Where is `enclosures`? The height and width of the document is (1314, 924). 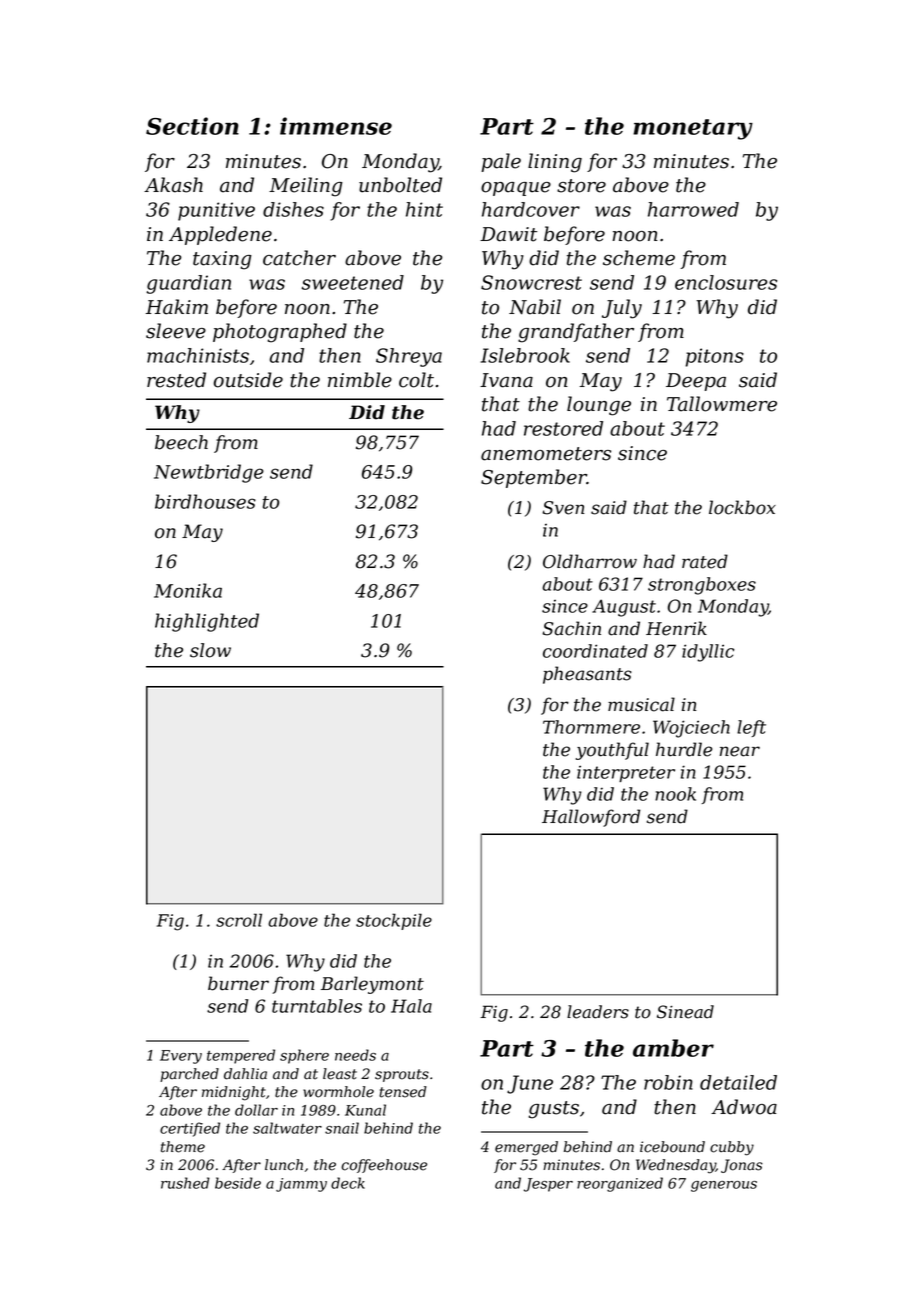 enclosures is located at coordinates (726, 282).
